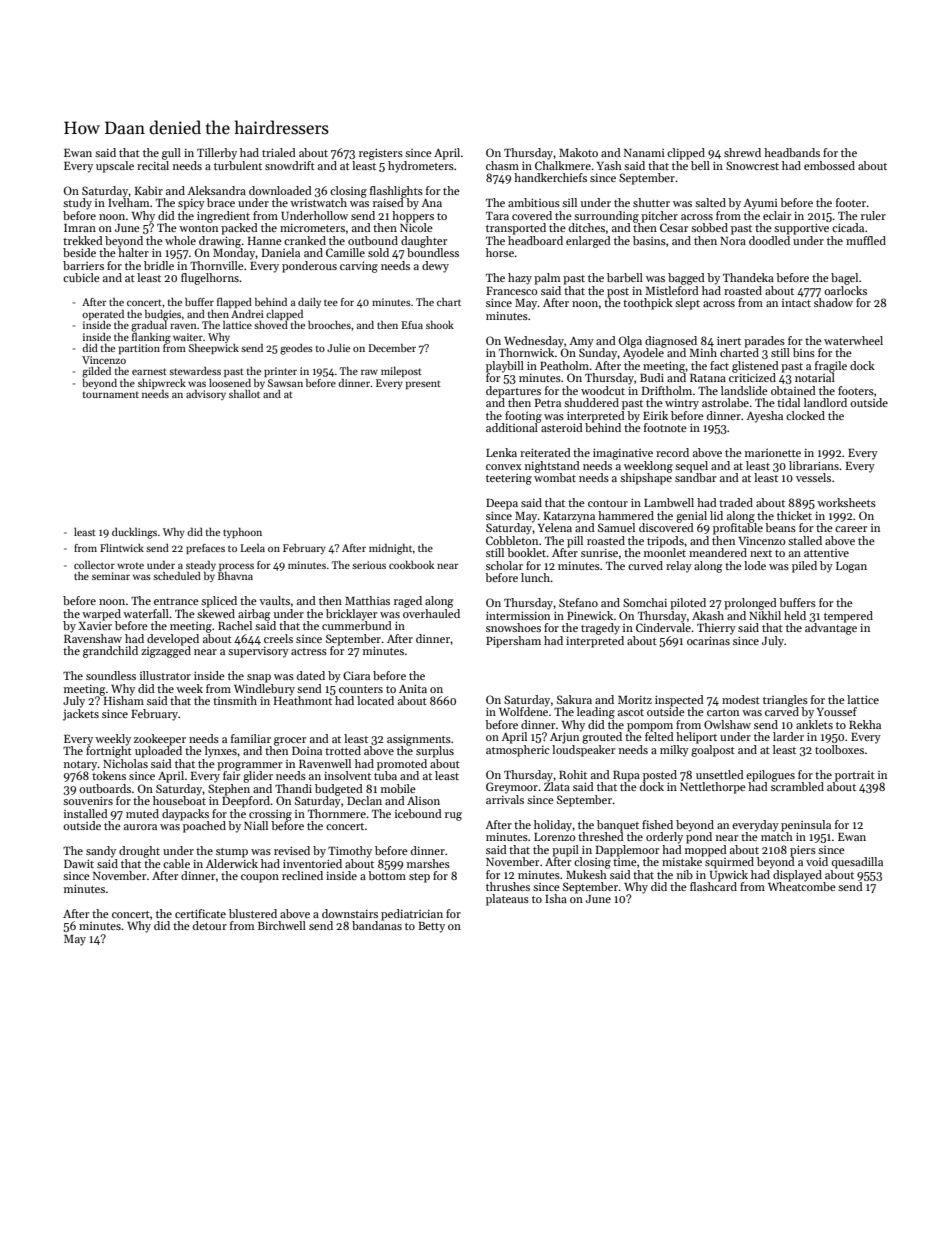 The width and height of the screenshot is (952, 1233). Describe the element at coordinates (609, 165) in the screenshot. I see `Yash` at that location.
